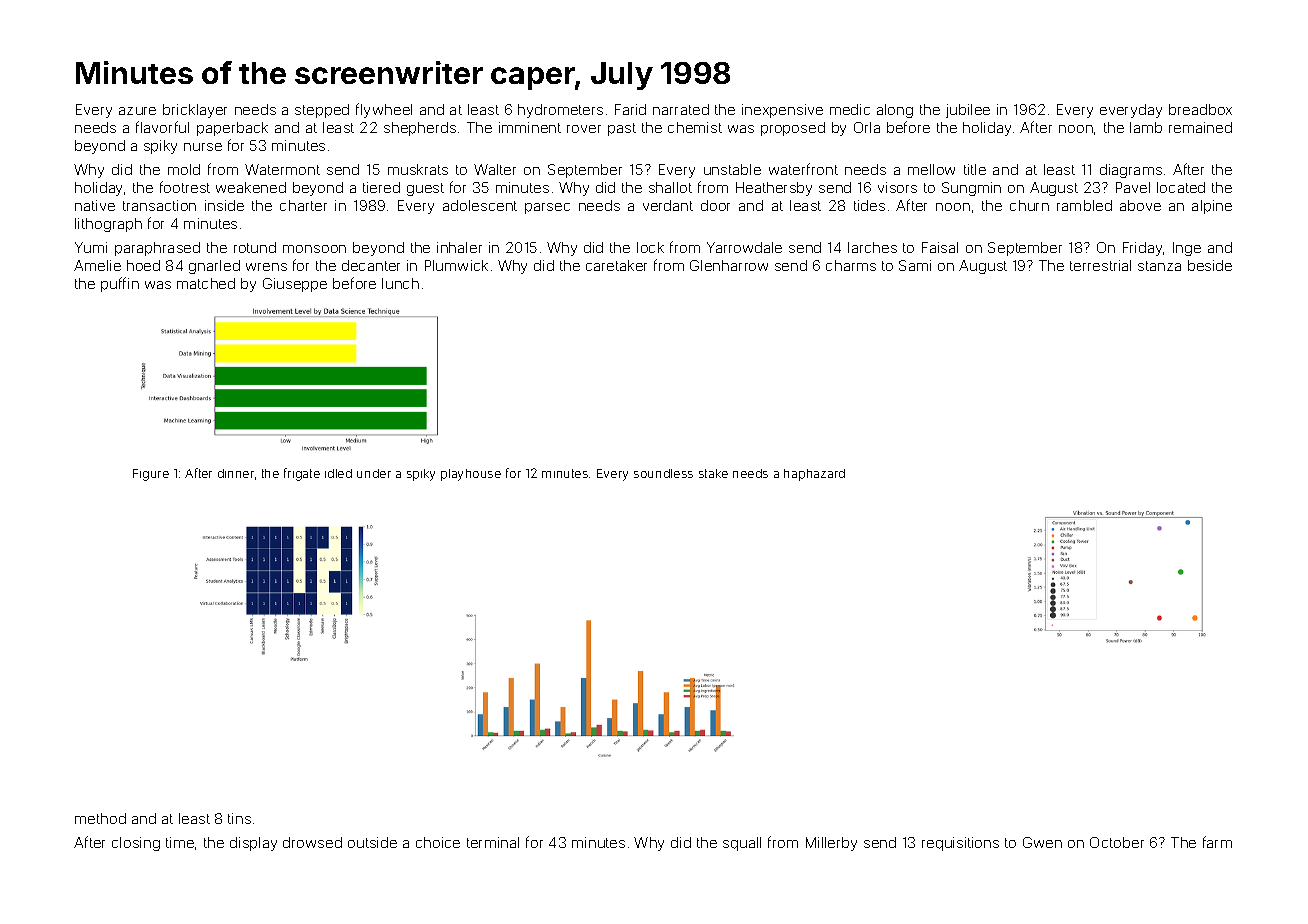 The width and height of the page is (1308, 924). Describe the element at coordinates (713, 473) in the page. I see `stake` at that location.
